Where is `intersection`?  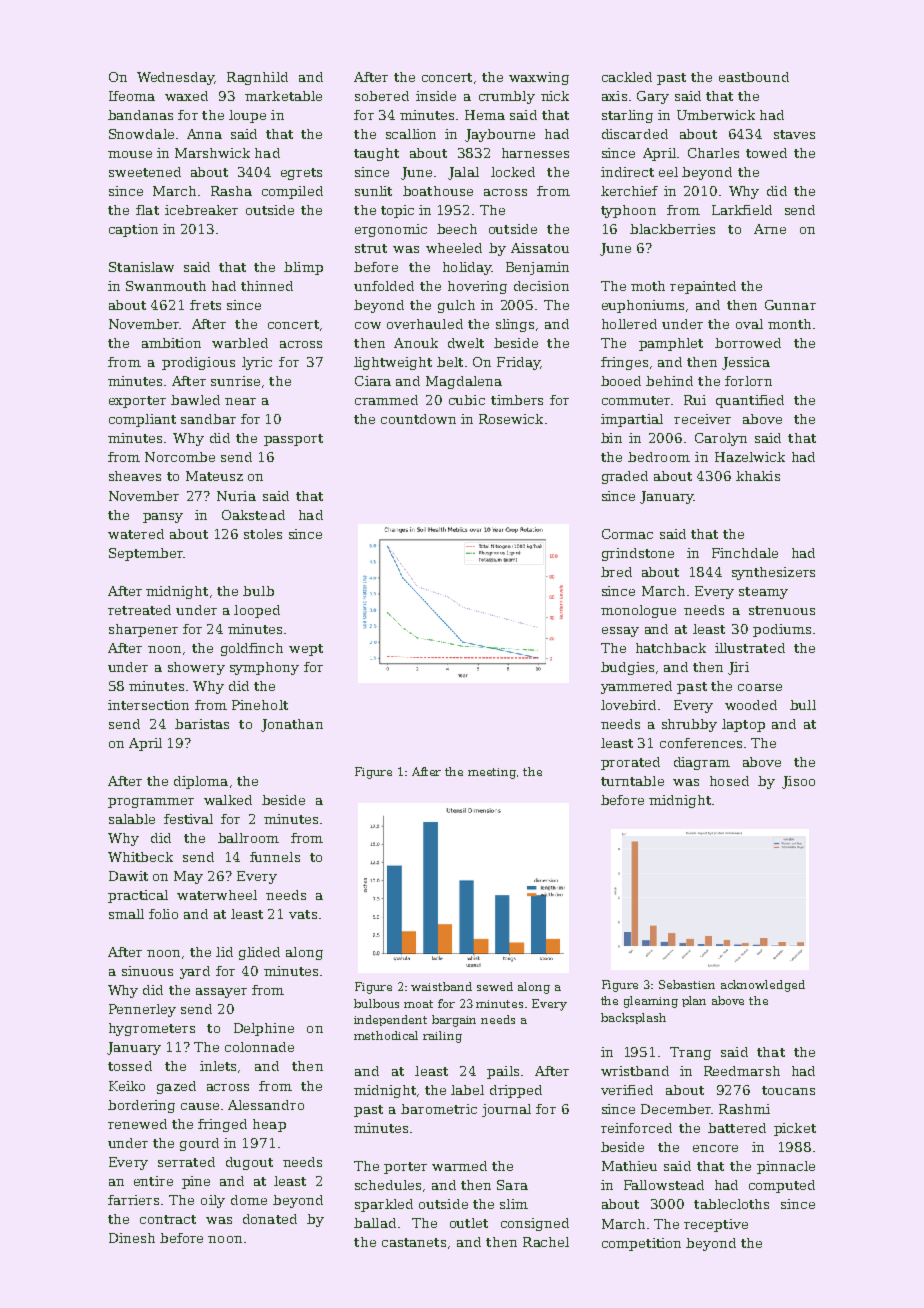 intersection is located at coordinates (148, 705).
